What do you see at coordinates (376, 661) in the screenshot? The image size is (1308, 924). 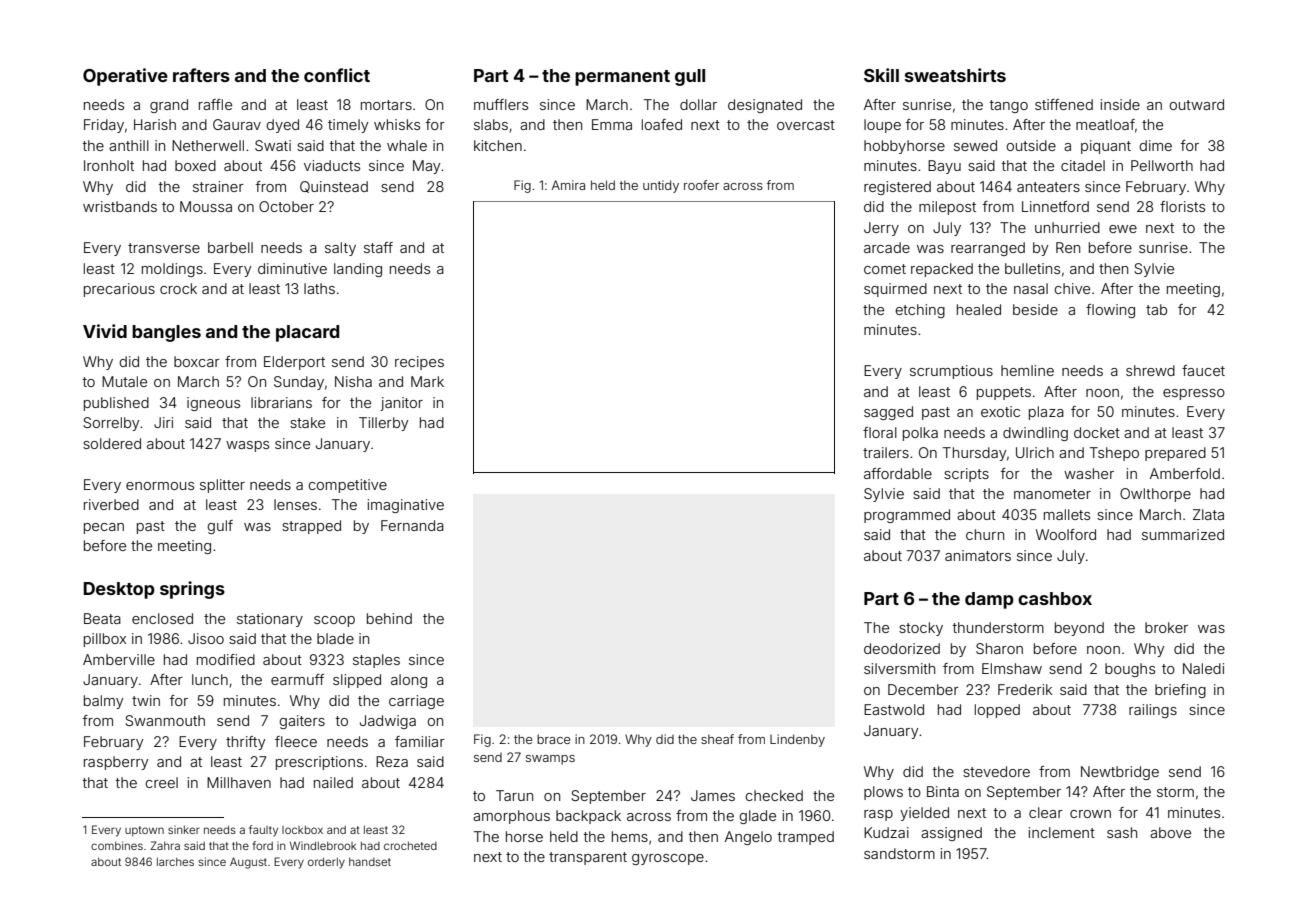 I see `staples` at bounding box center [376, 661].
